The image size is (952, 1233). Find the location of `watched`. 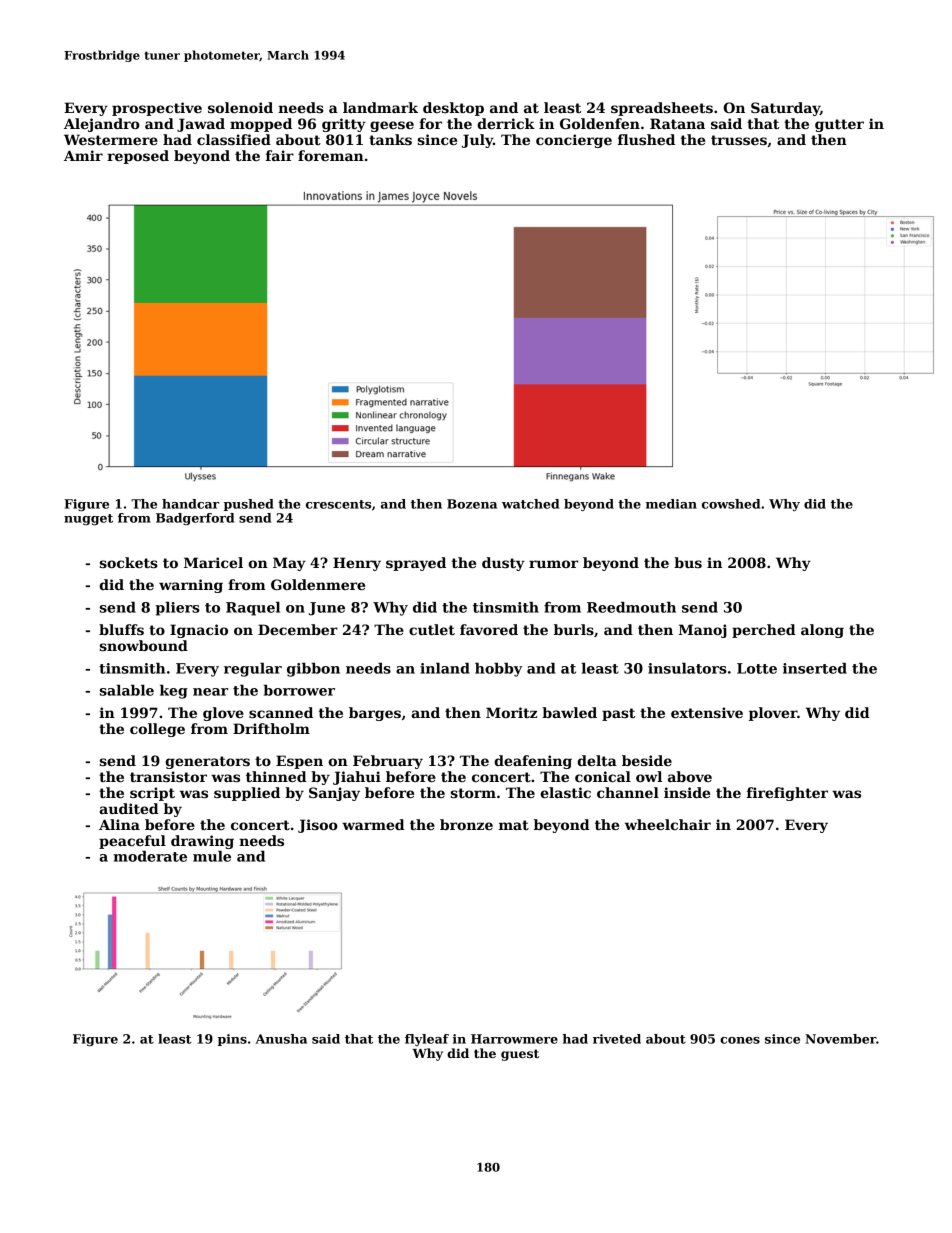

watched is located at coordinates (530, 504).
